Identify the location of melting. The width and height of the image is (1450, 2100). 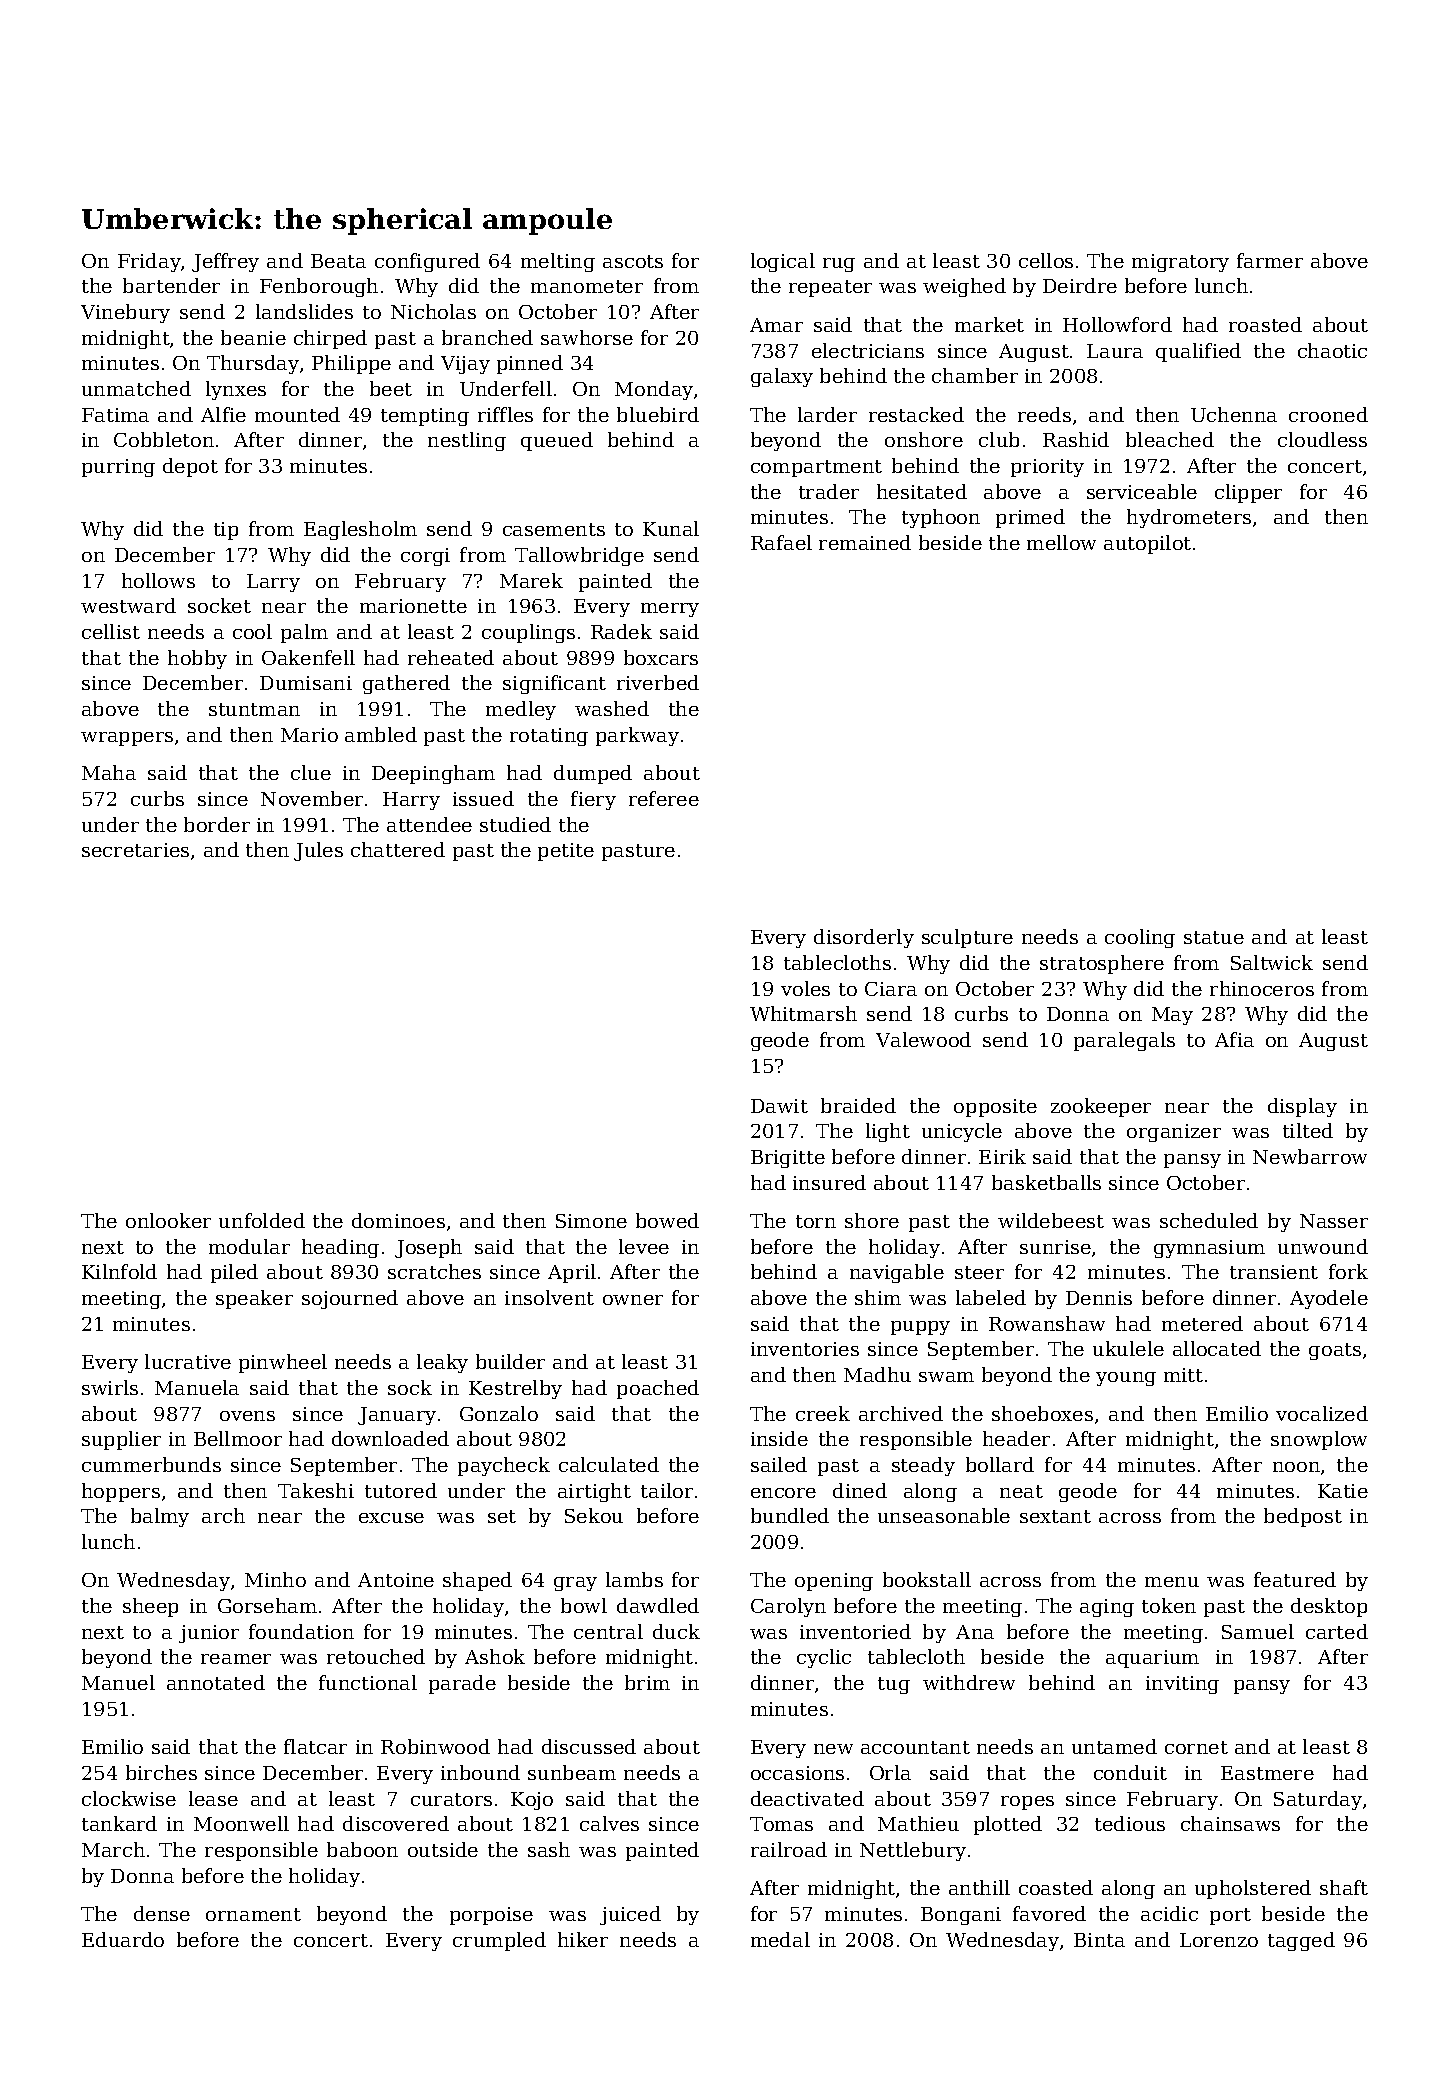
(558, 262).
